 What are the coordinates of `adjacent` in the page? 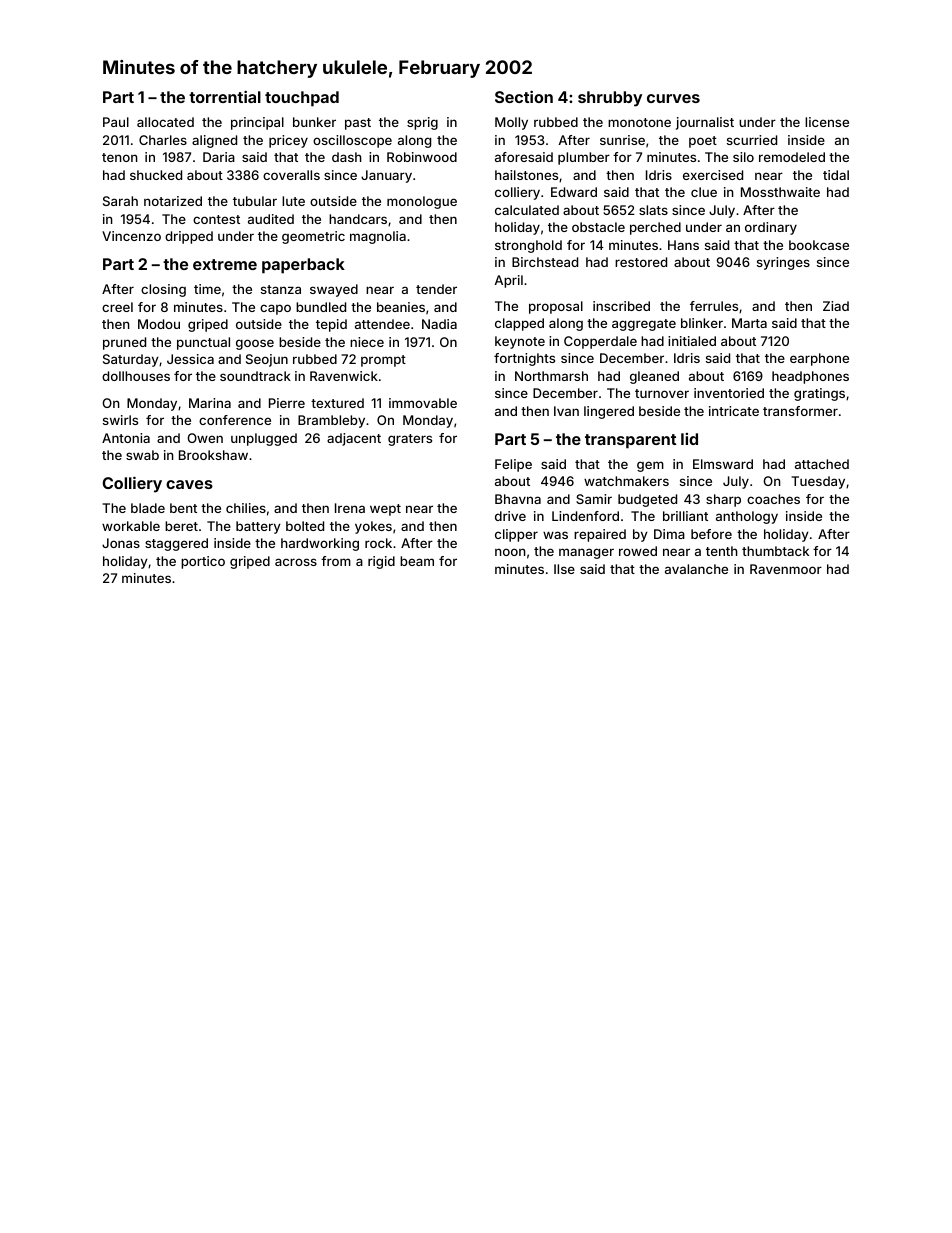 It's located at (354, 439).
